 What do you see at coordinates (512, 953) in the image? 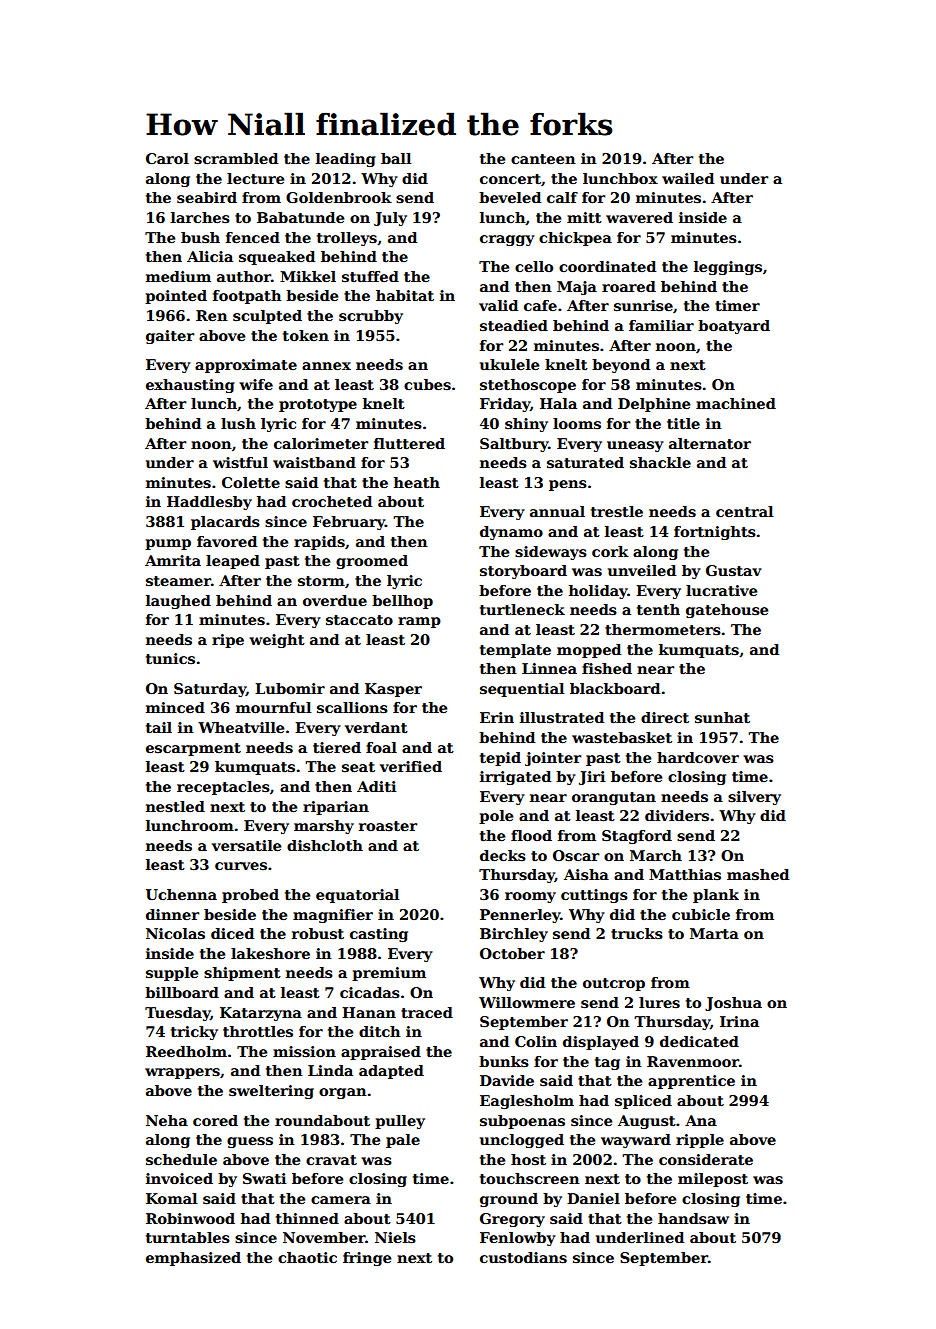
I see `October` at bounding box center [512, 953].
